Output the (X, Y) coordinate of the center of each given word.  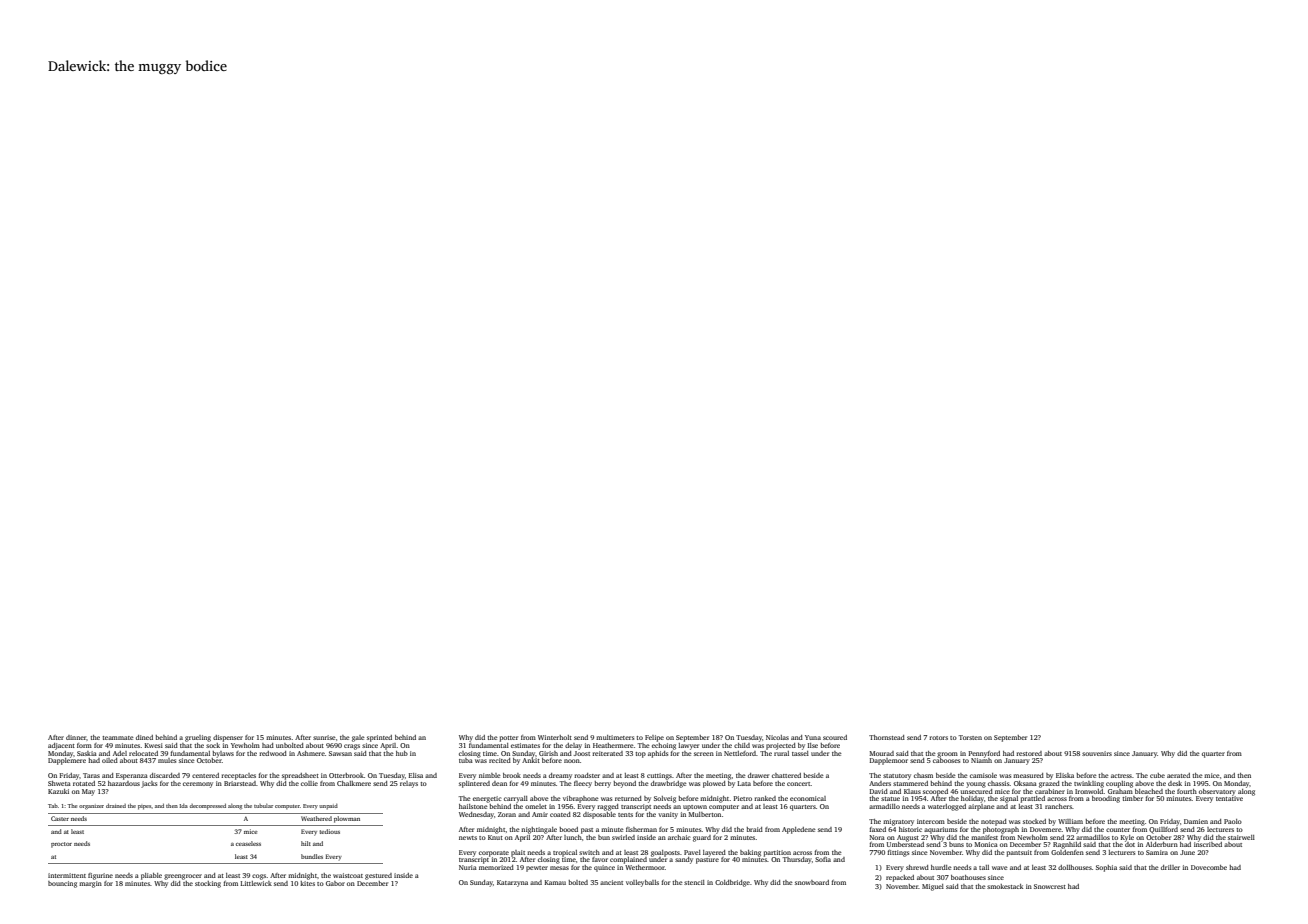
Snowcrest (1050, 886)
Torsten (970, 737)
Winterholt (555, 737)
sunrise (324, 737)
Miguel (933, 887)
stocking (208, 884)
